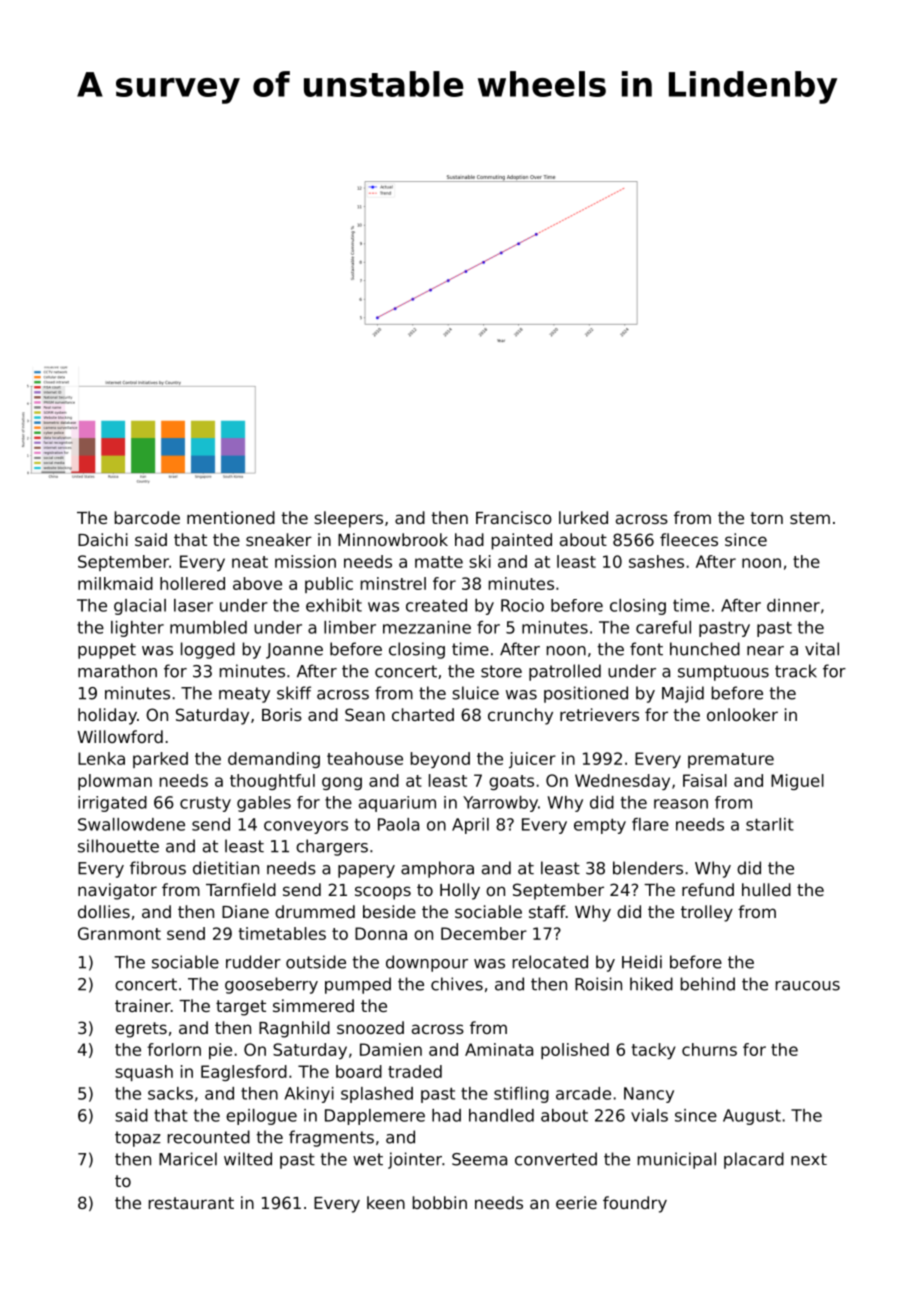 This screenshot has height=1308, width=924. I want to click on bobbin, so click(440, 1202).
